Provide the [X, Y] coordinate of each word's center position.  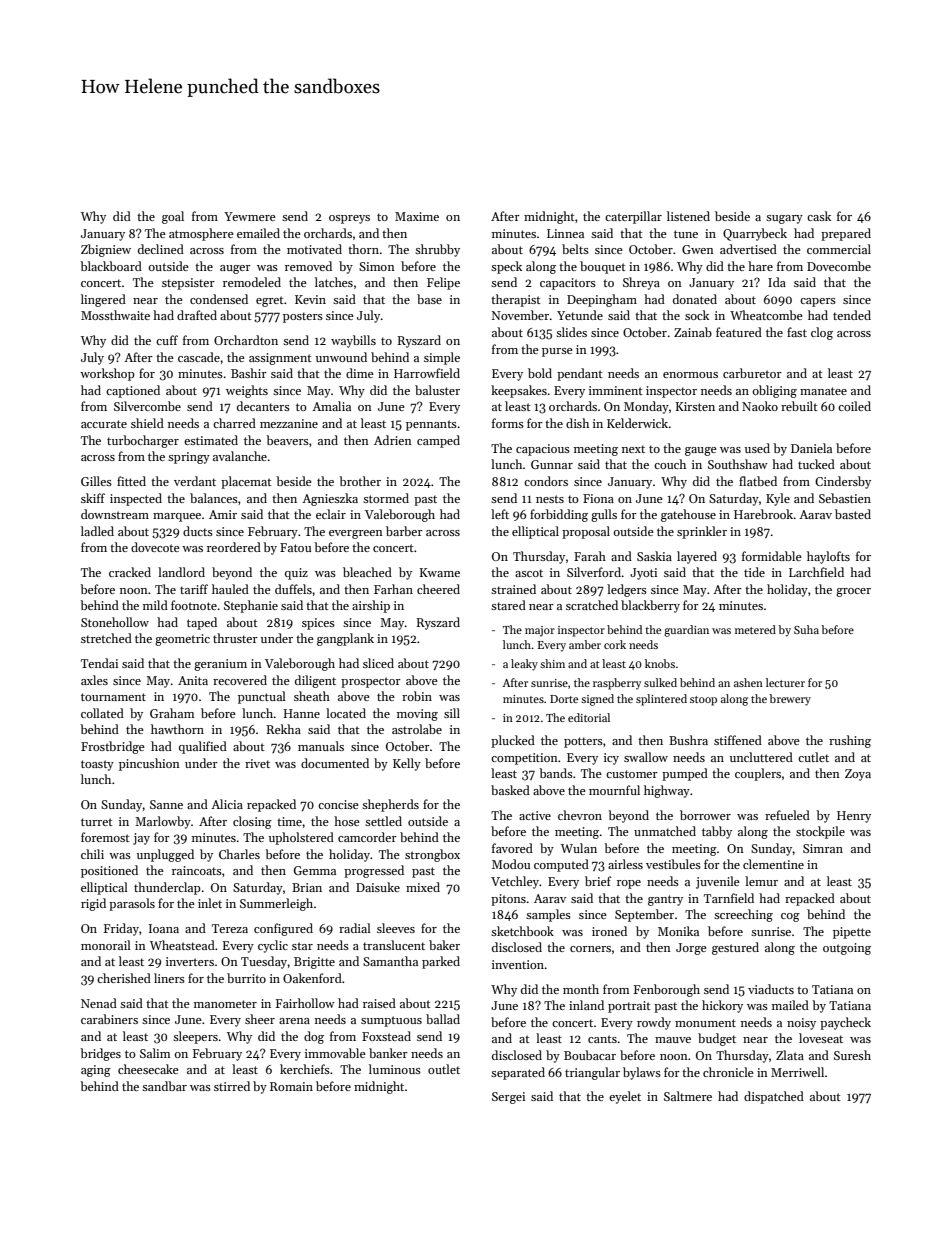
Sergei [508, 1098]
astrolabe [417, 729]
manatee [823, 391]
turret [97, 822]
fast [797, 332]
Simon [377, 266]
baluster [437, 390]
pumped [685, 774]
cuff [167, 340]
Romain [291, 1086]
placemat [246, 482]
